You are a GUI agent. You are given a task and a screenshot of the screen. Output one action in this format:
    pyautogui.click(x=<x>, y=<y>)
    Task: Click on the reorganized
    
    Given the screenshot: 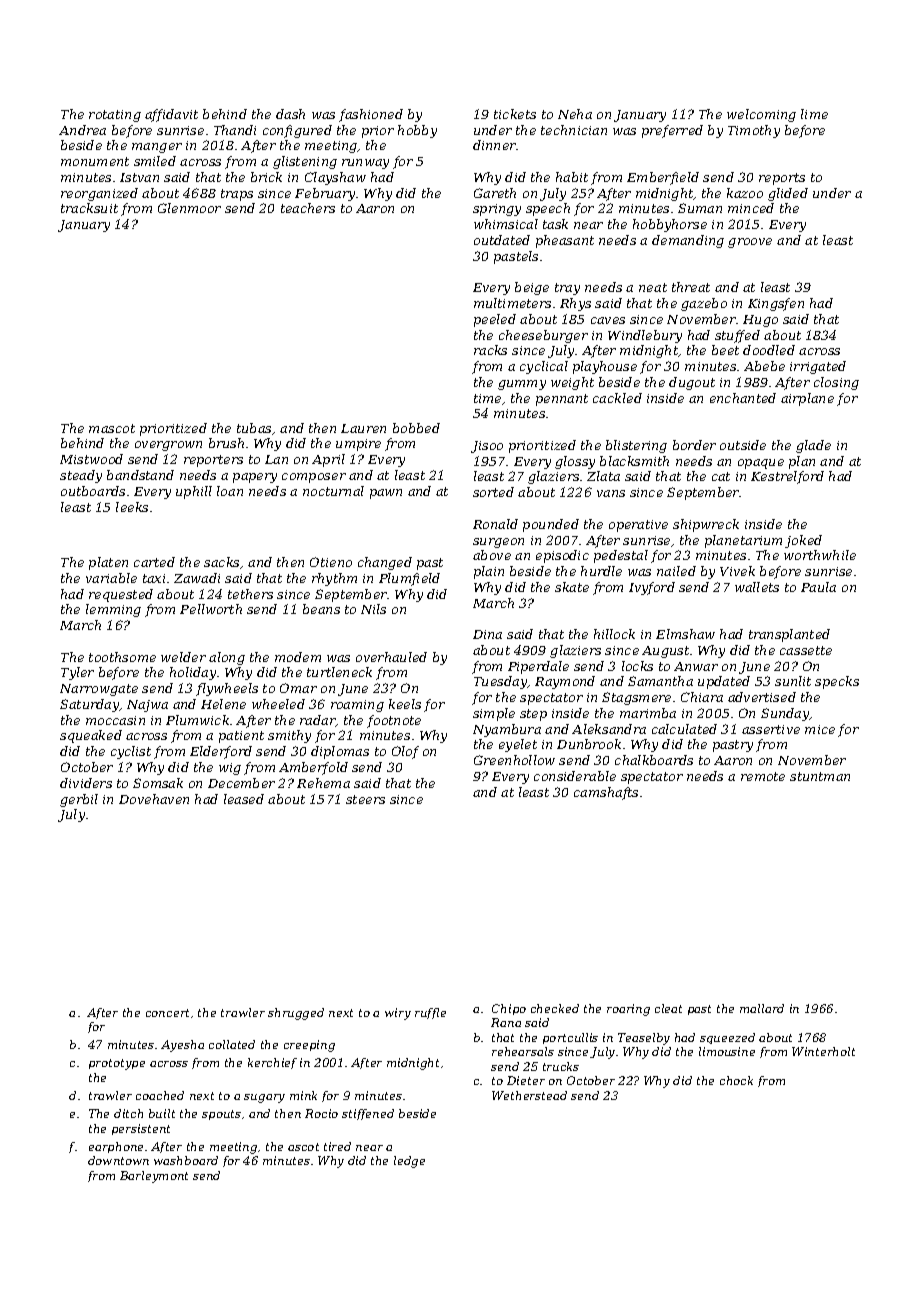 What is the action you would take?
    pyautogui.click(x=99, y=194)
